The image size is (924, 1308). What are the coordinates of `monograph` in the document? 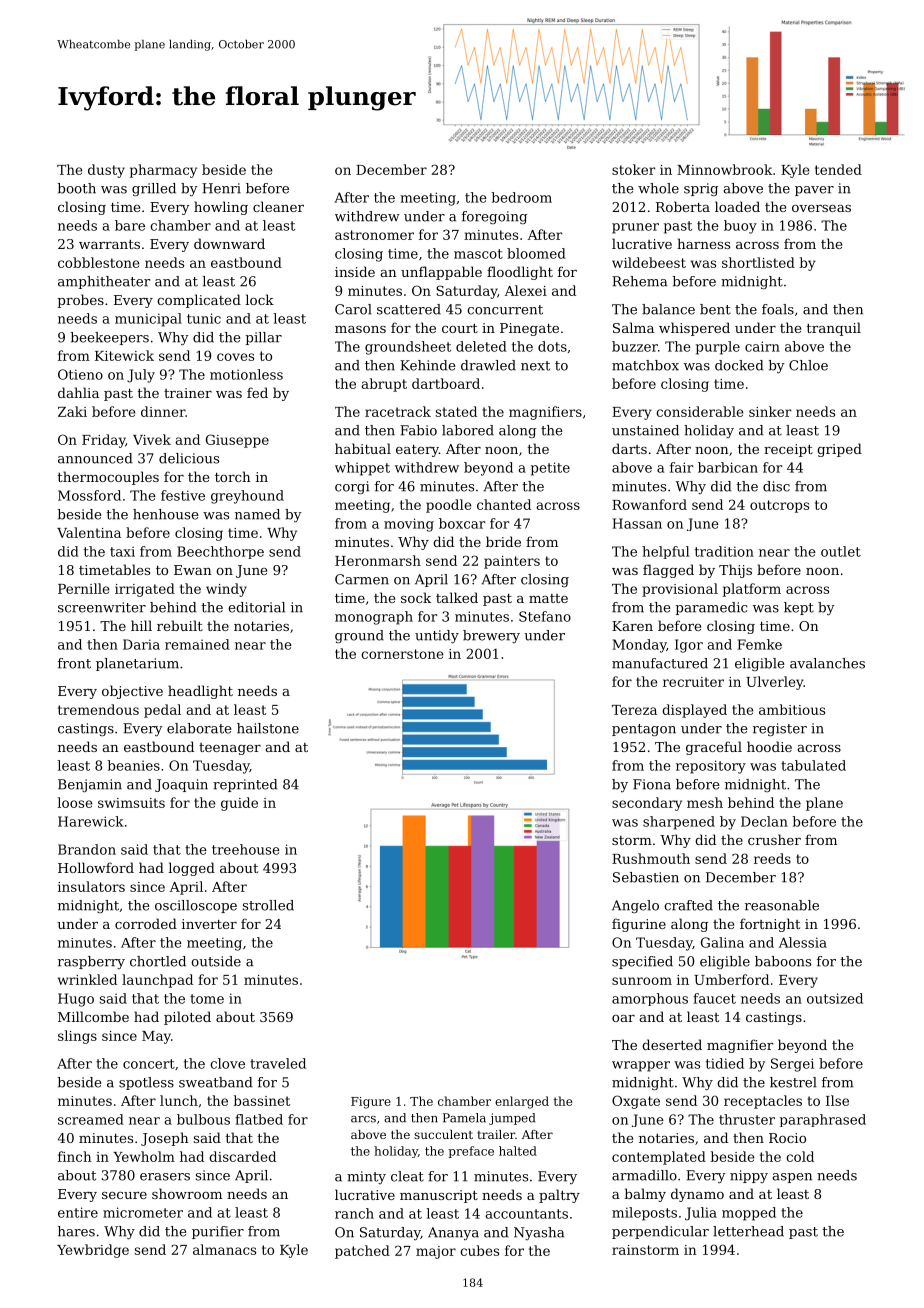 It's located at (374, 618).
